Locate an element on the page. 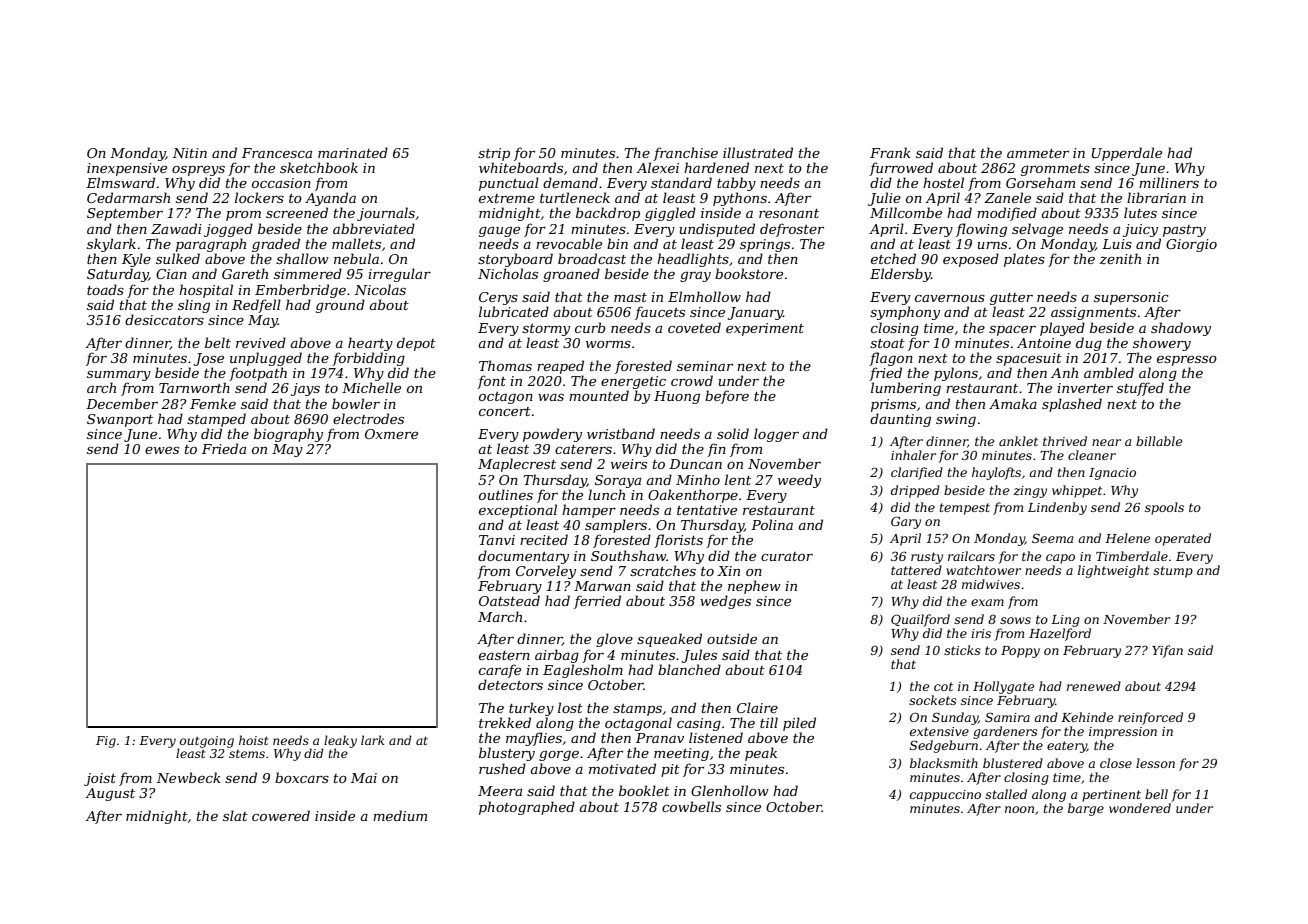 Image resolution: width=1308 pixels, height=924 pixels. logger is located at coordinates (776, 435).
